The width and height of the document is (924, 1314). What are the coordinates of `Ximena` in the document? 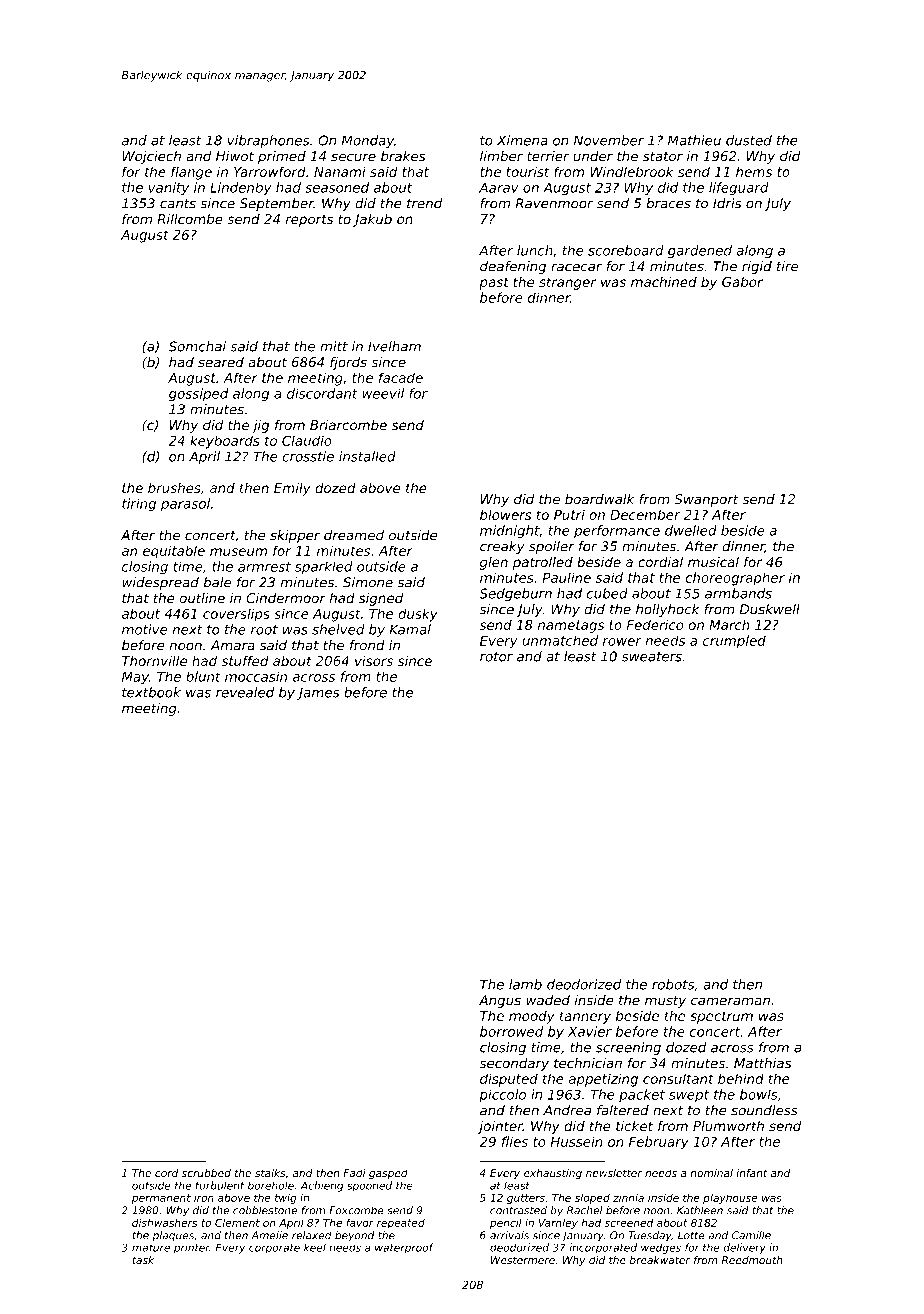 It's located at (522, 140).
